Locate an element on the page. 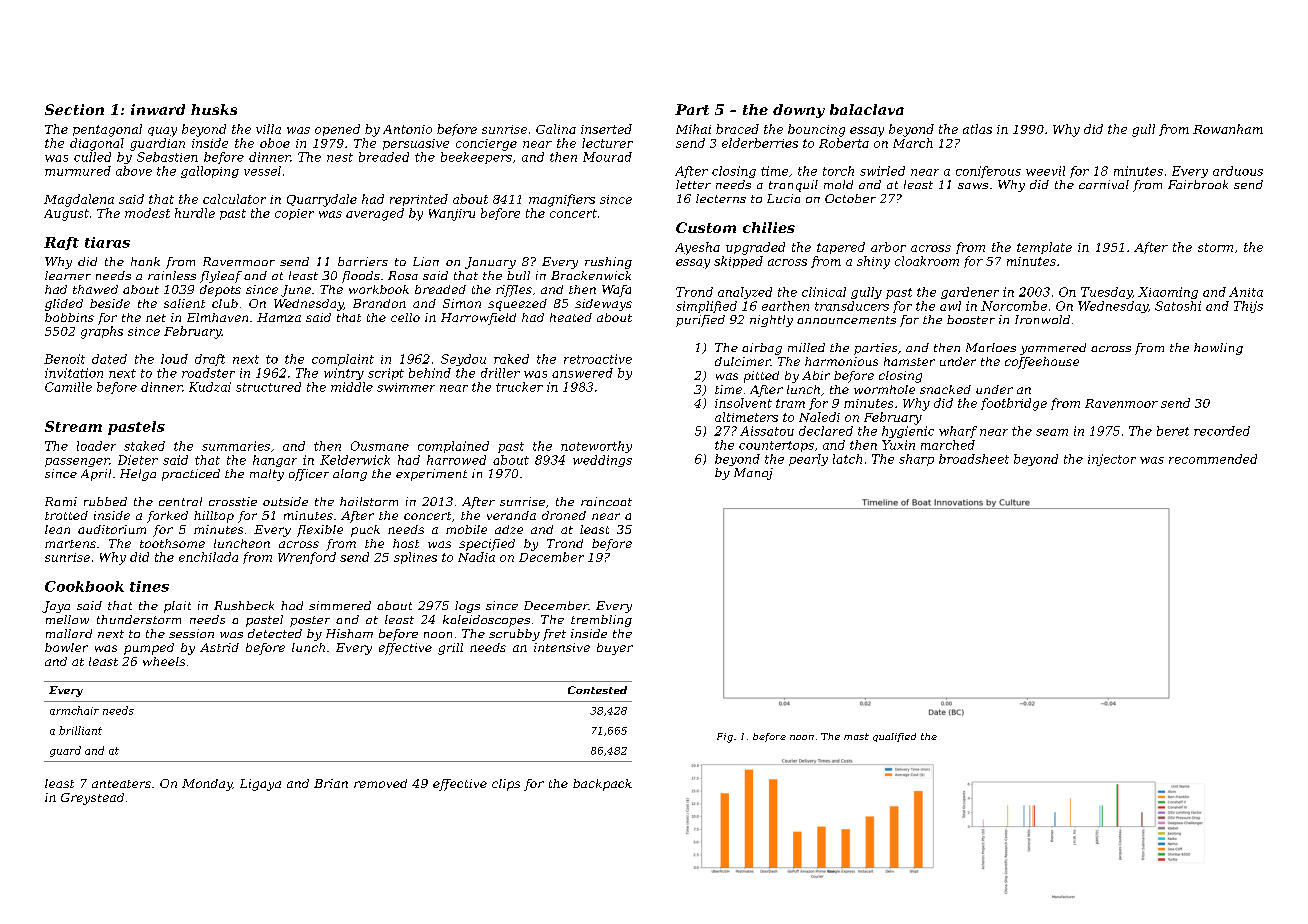  Greystead is located at coordinates (92, 799).
